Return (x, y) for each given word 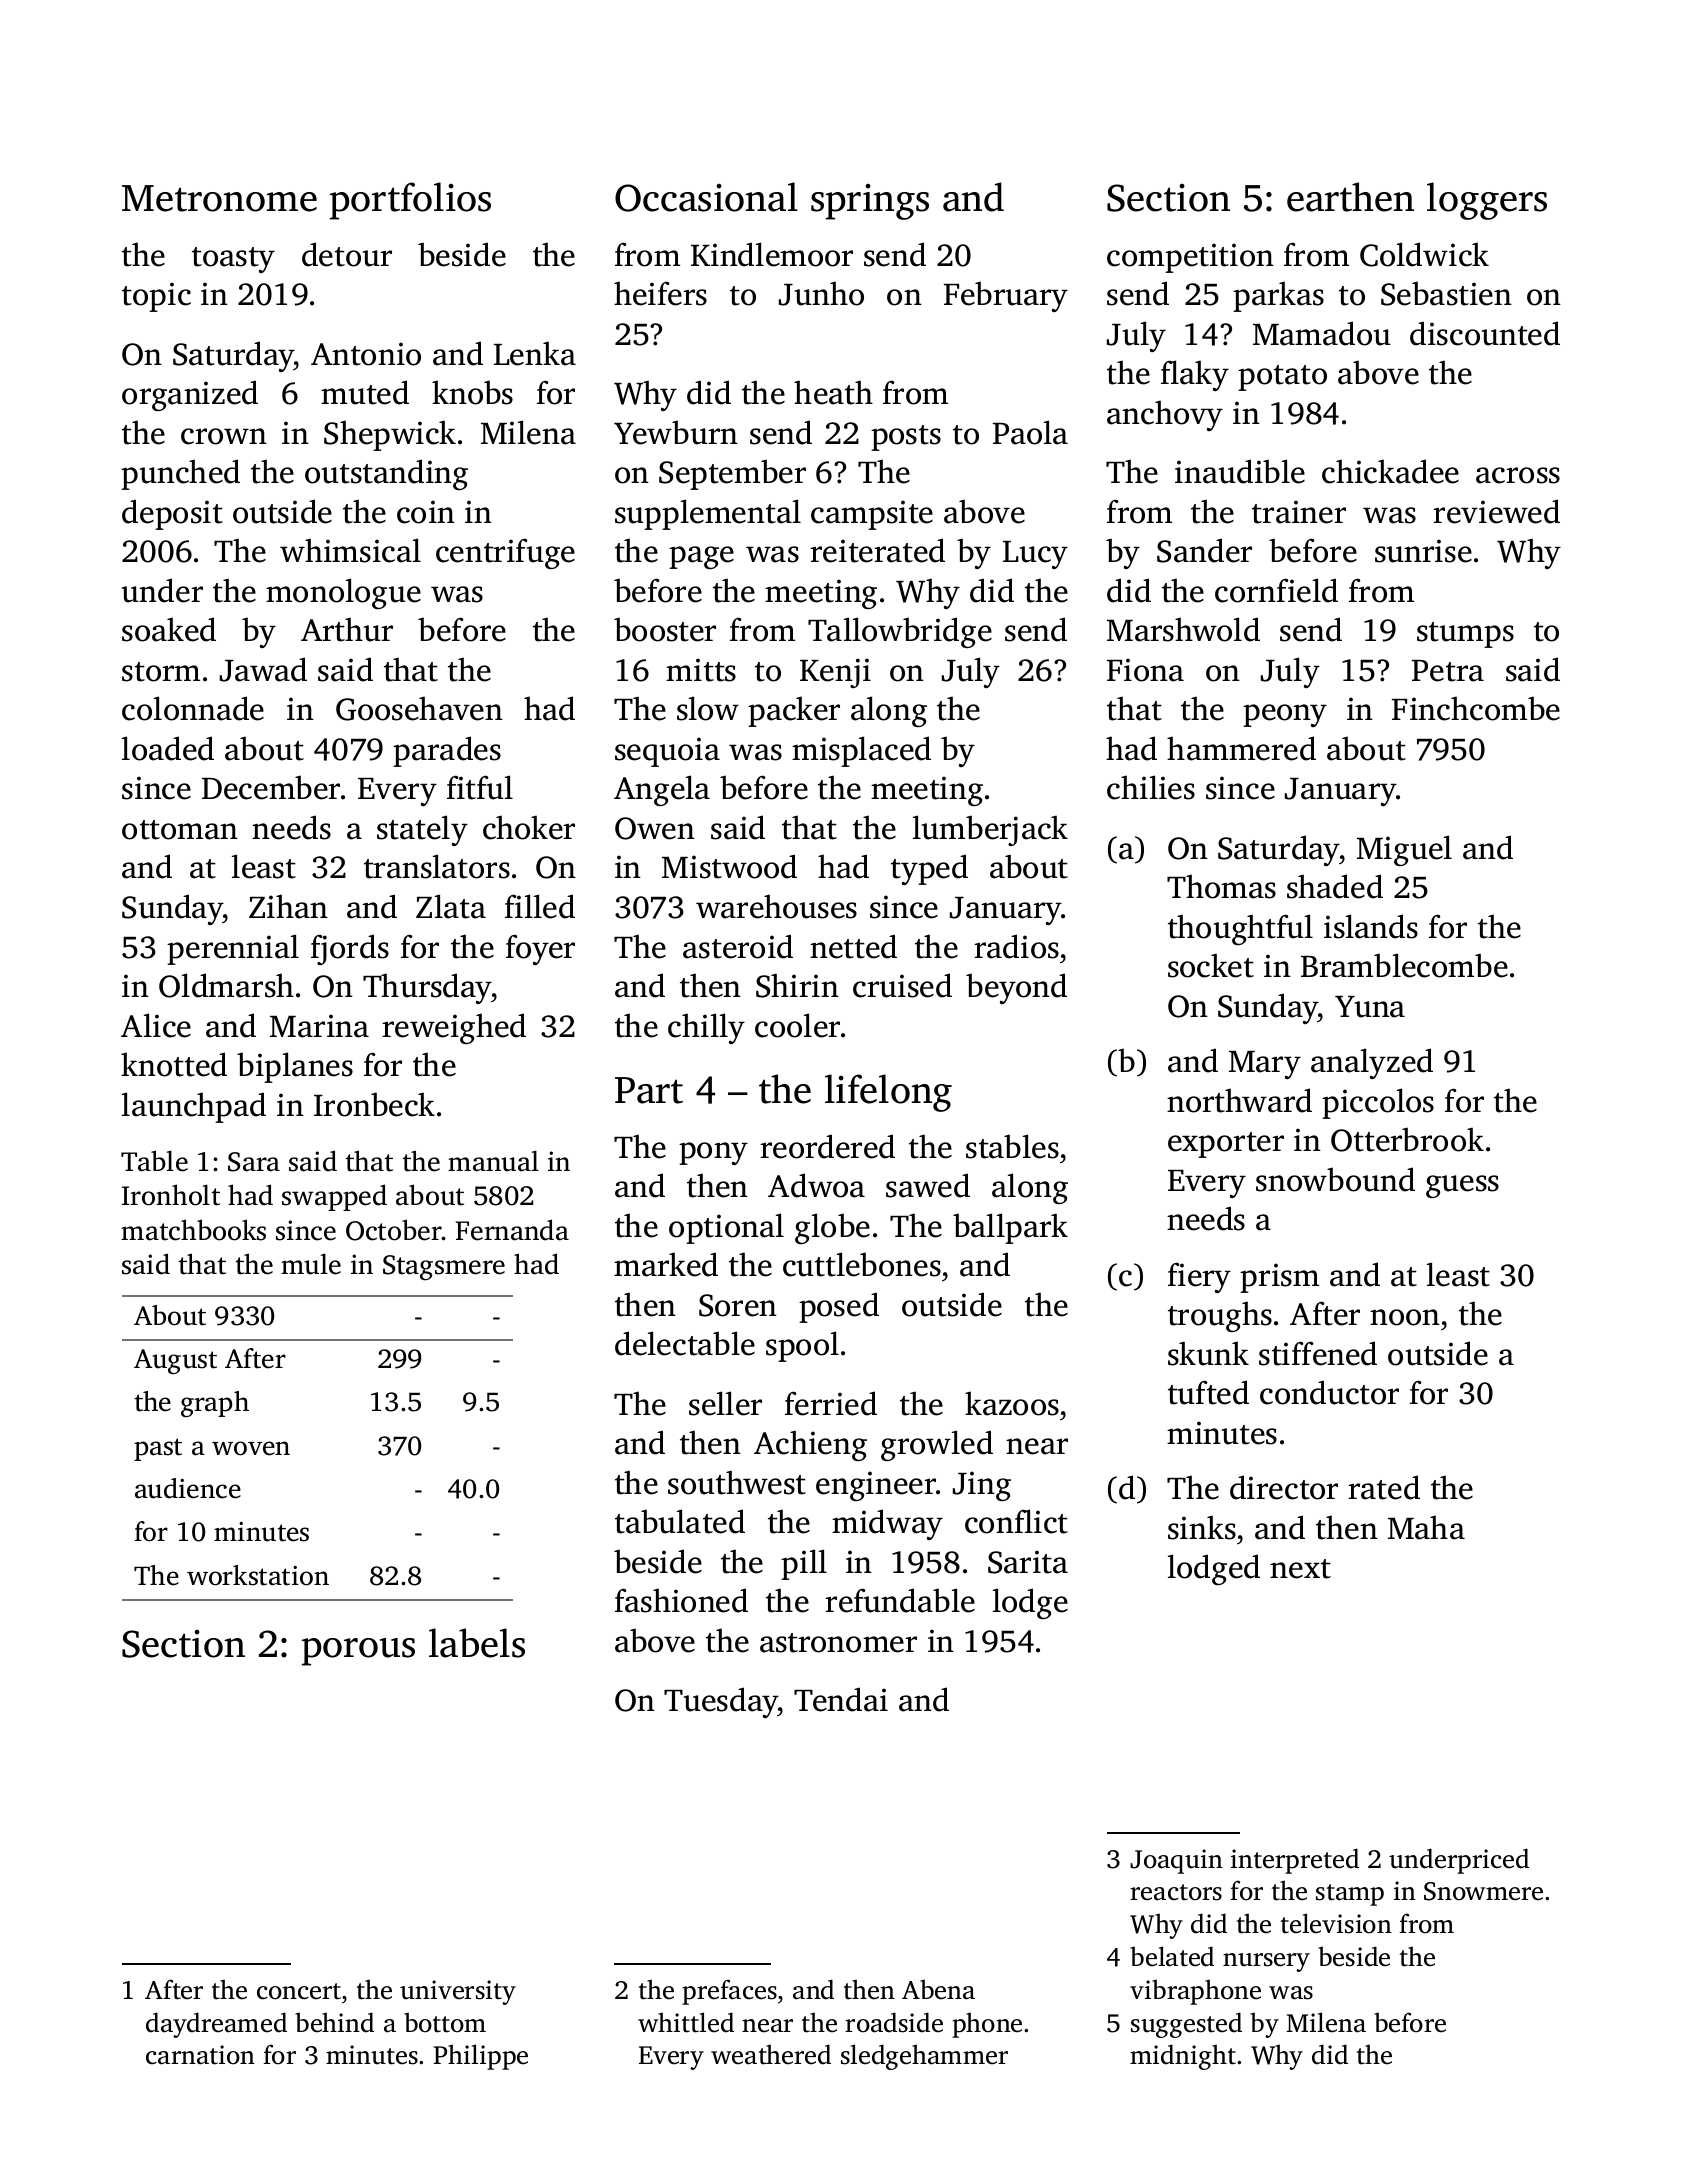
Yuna (1370, 1007)
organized (190, 395)
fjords (350, 949)
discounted (1485, 333)
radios (1016, 946)
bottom (445, 2022)
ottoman (180, 830)
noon (1405, 1317)
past (158, 1449)
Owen (655, 828)
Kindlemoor (772, 254)
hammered (1241, 748)
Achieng (810, 1445)
